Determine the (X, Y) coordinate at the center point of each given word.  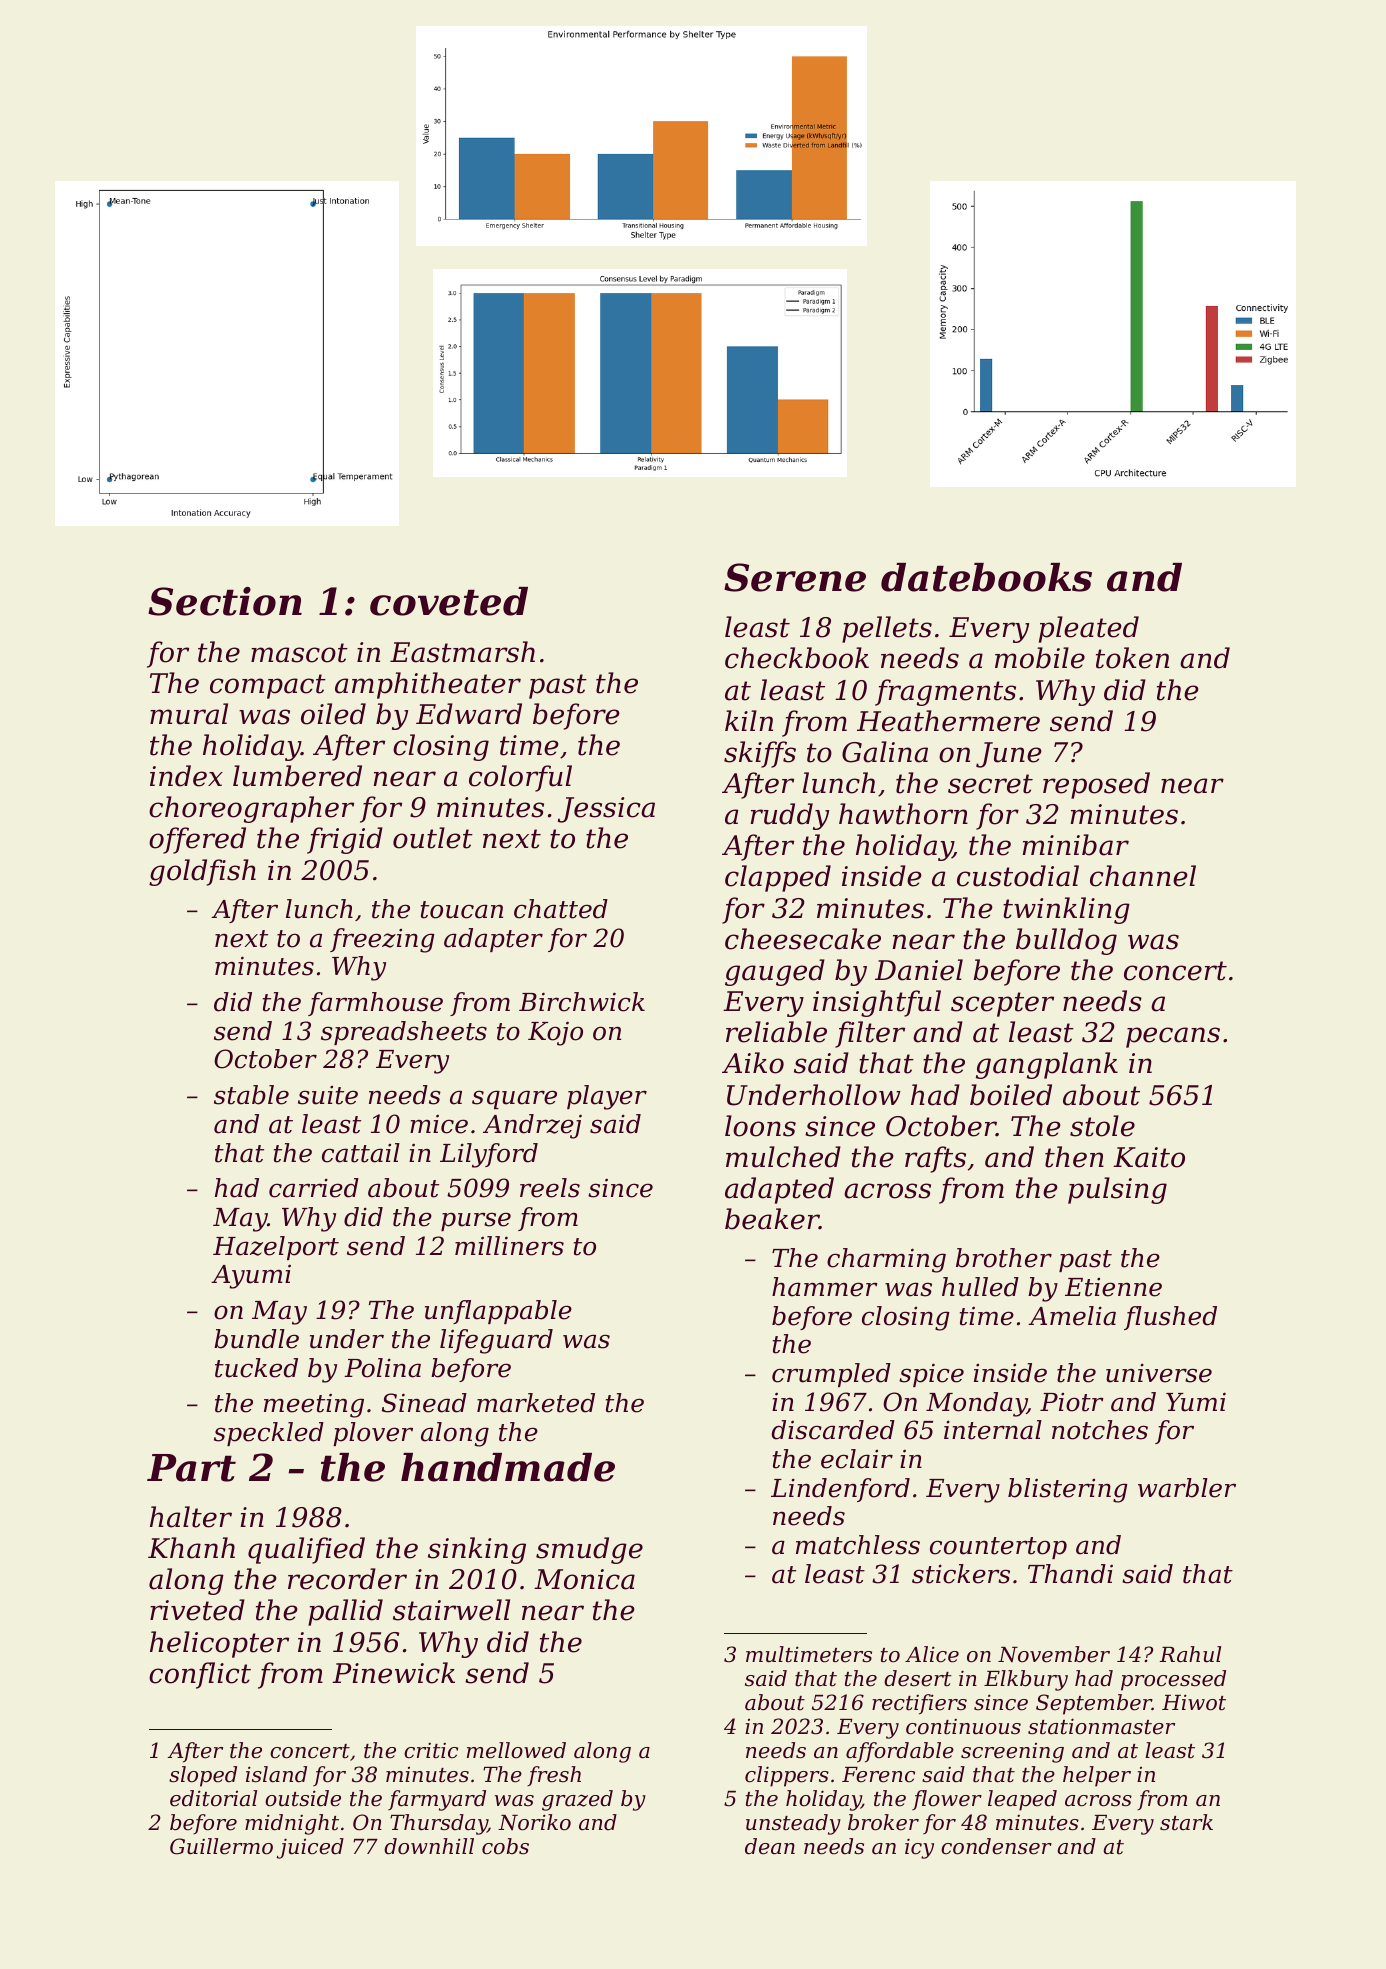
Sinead (424, 1403)
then (1074, 1157)
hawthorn (903, 814)
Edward (469, 714)
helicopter (219, 1644)
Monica (584, 1579)
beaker (772, 1219)
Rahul (1190, 1654)
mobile (1040, 658)
